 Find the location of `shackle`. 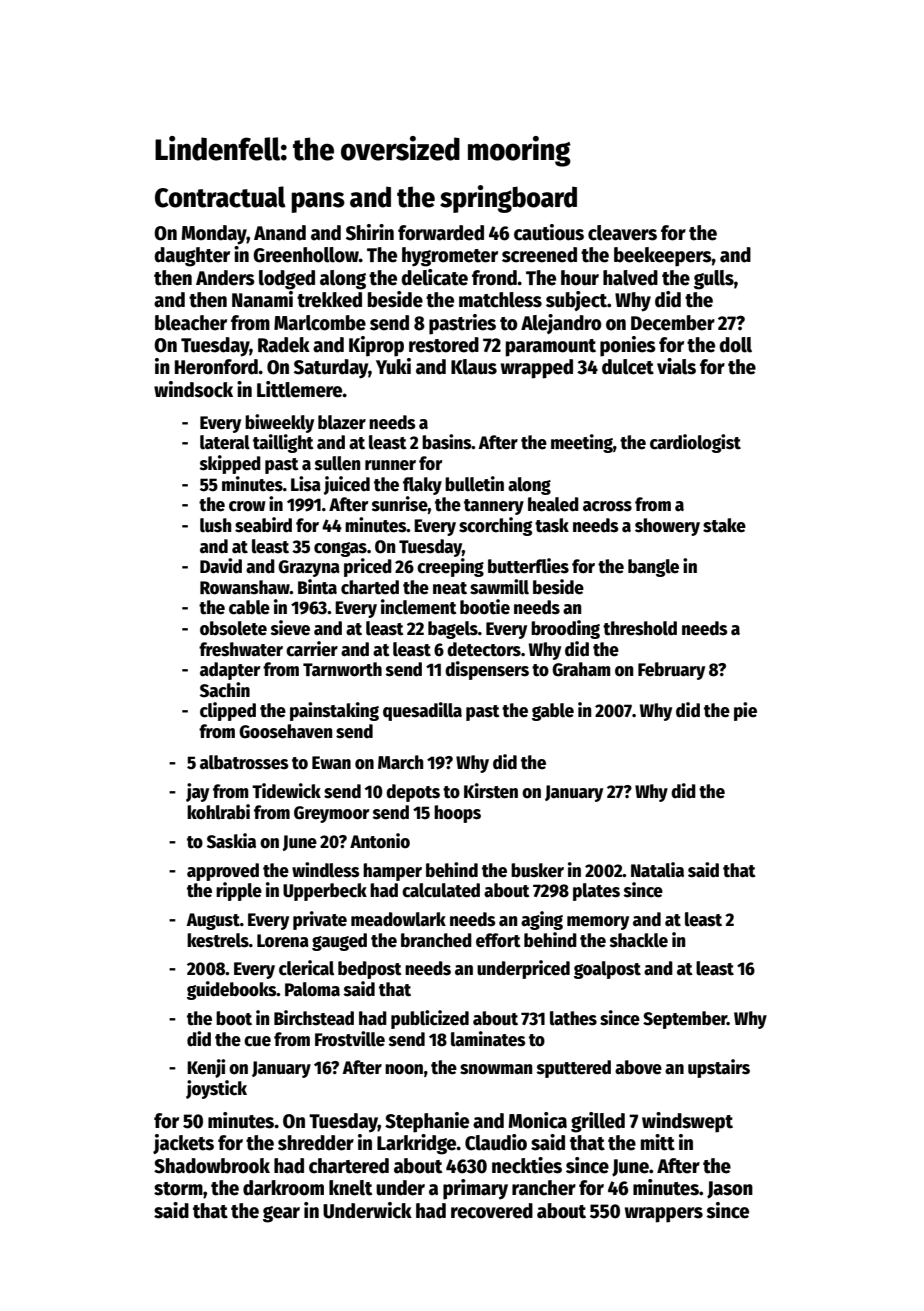

shackle is located at coordinates (639, 940).
